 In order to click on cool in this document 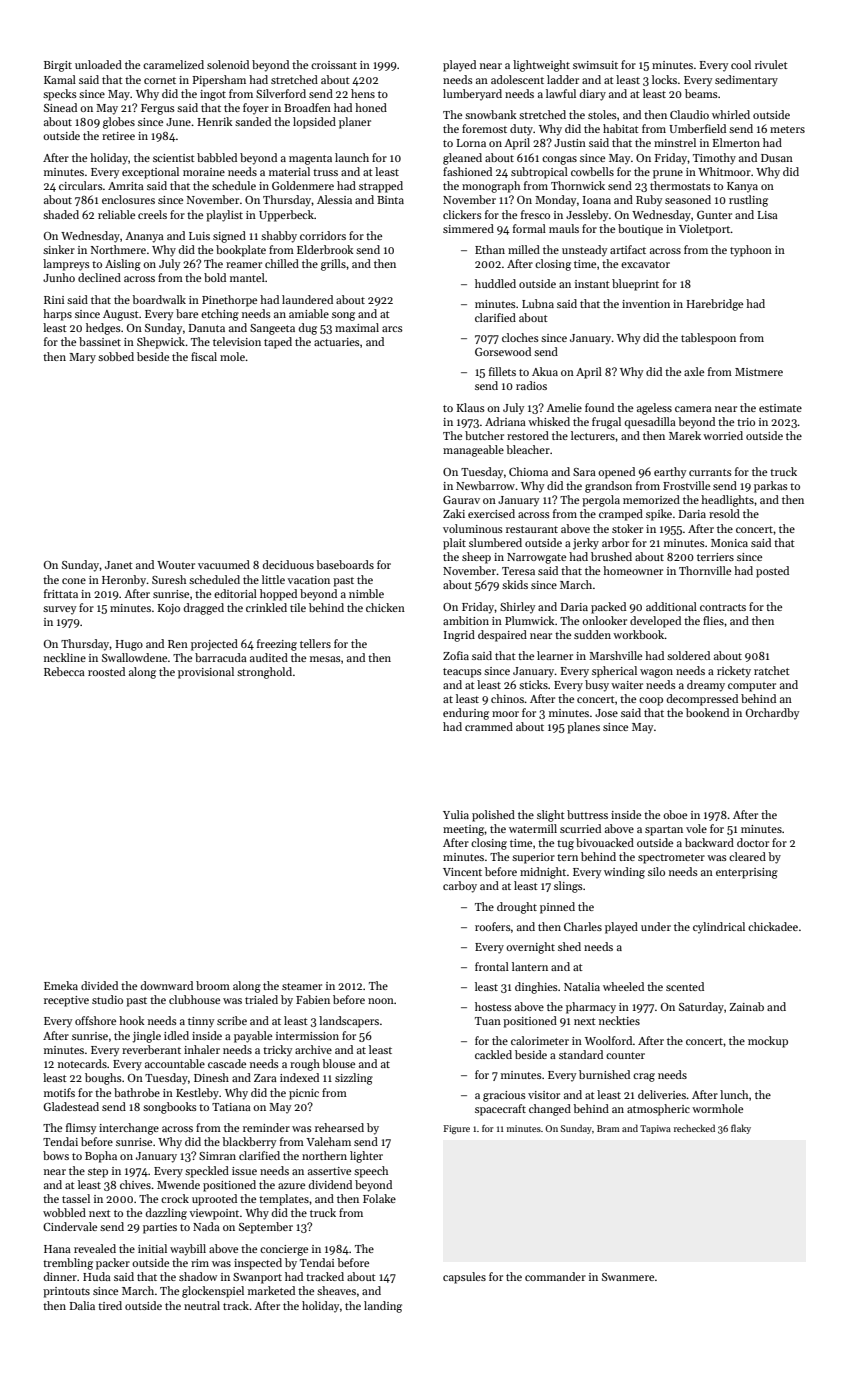, I will do `click(741, 64)`.
